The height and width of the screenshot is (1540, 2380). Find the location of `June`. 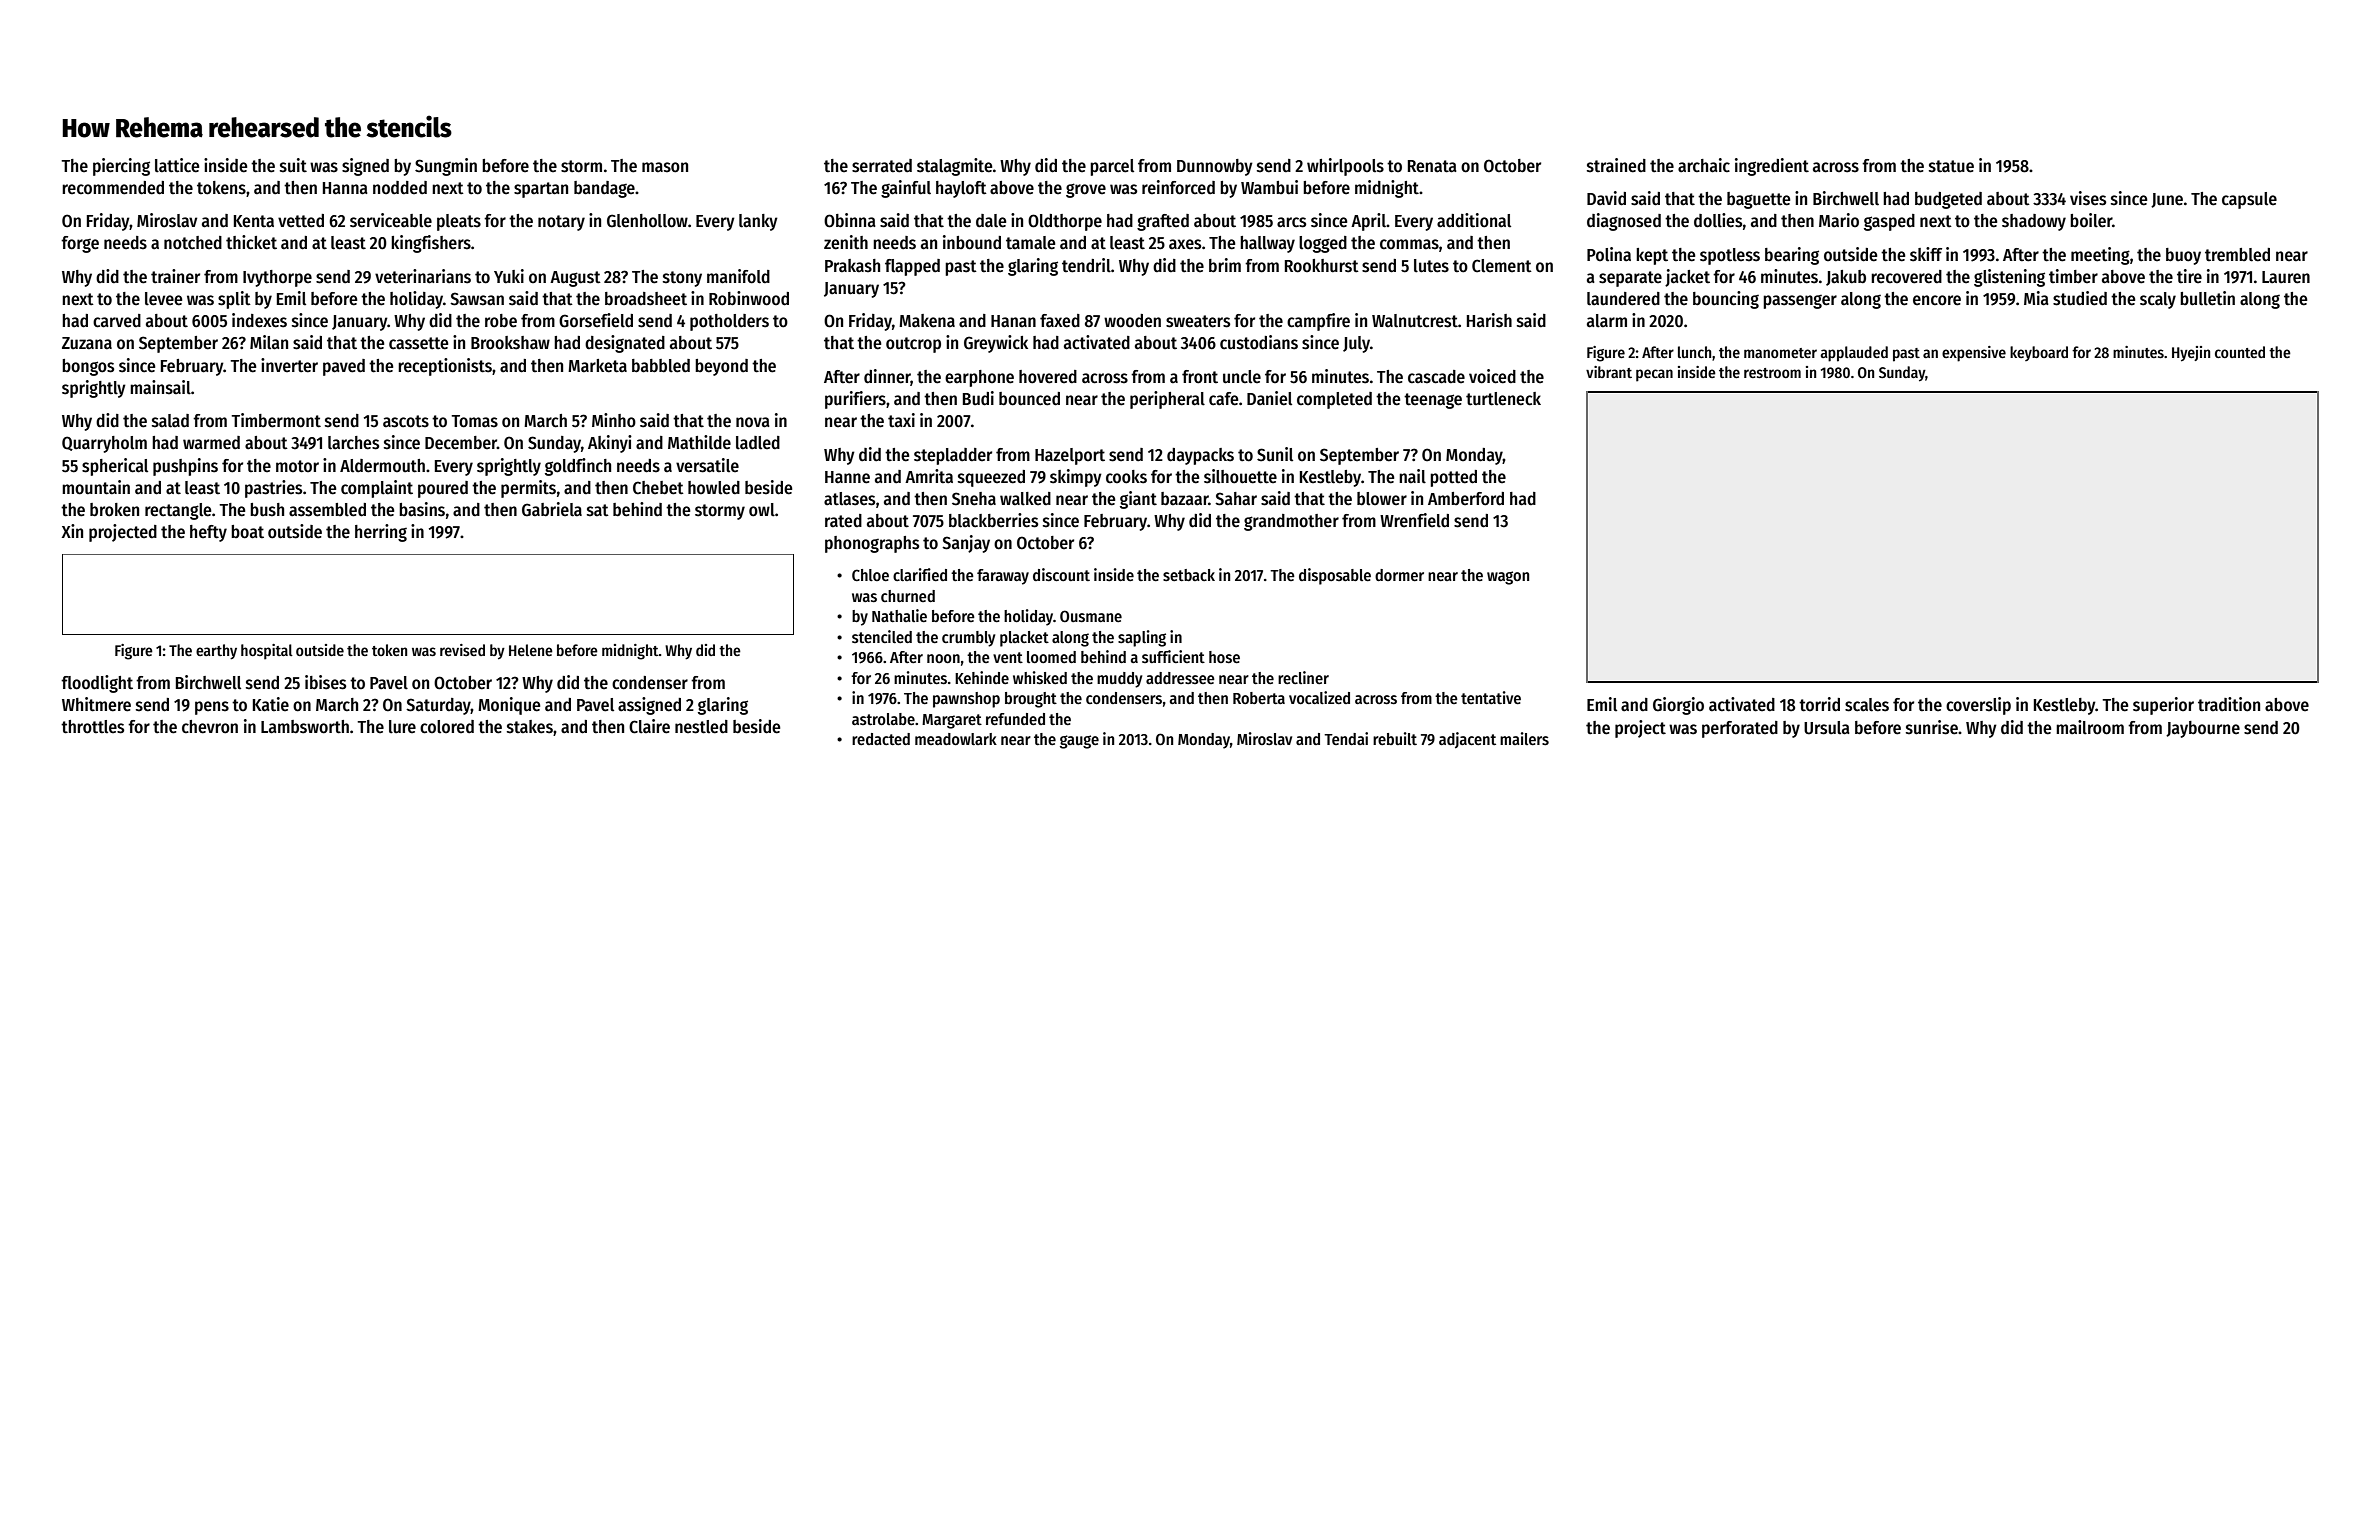

June is located at coordinates (2167, 200).
